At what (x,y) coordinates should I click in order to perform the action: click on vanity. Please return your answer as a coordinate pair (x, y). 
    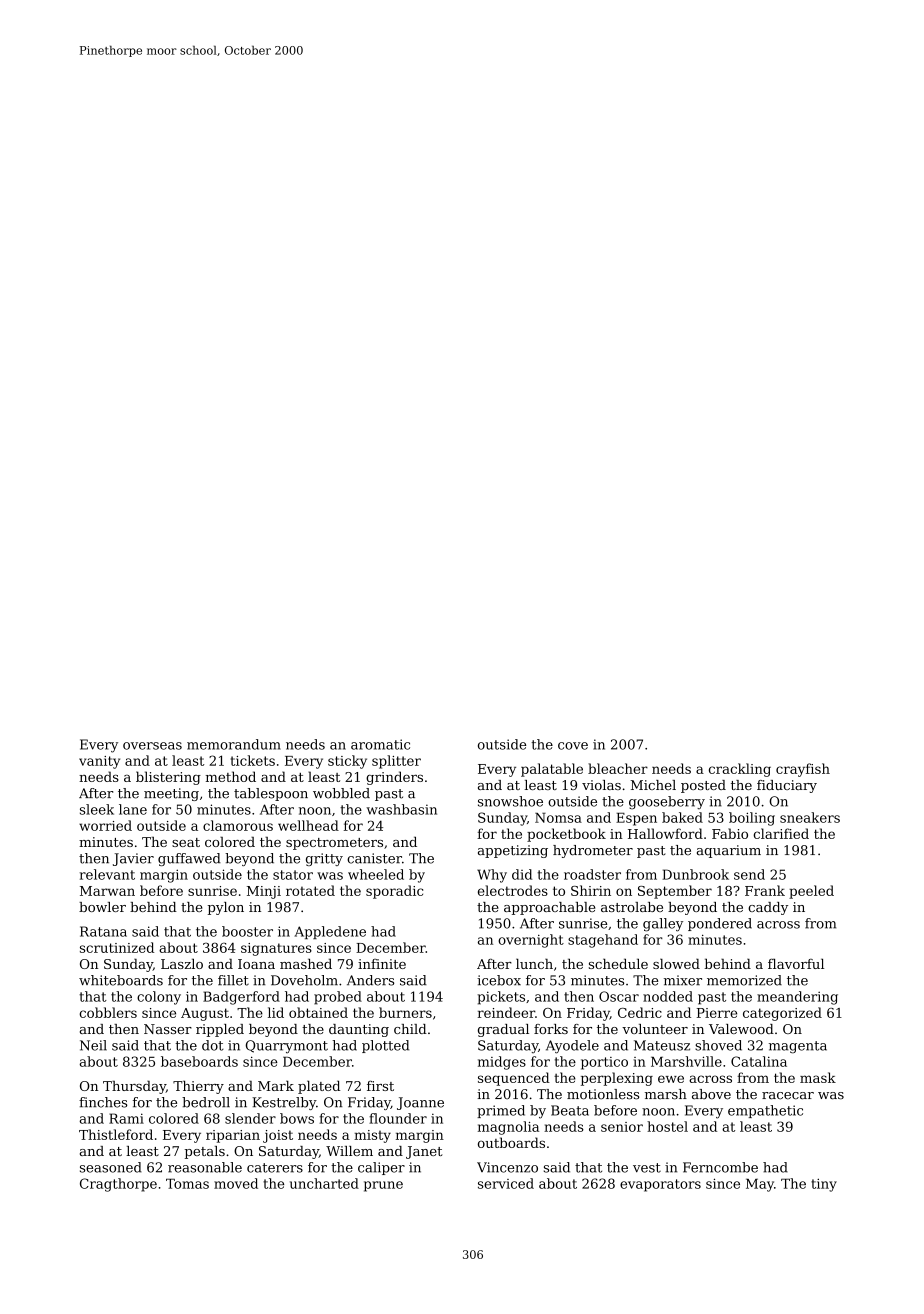
    Looking at the image, I should click on (99, 762).
